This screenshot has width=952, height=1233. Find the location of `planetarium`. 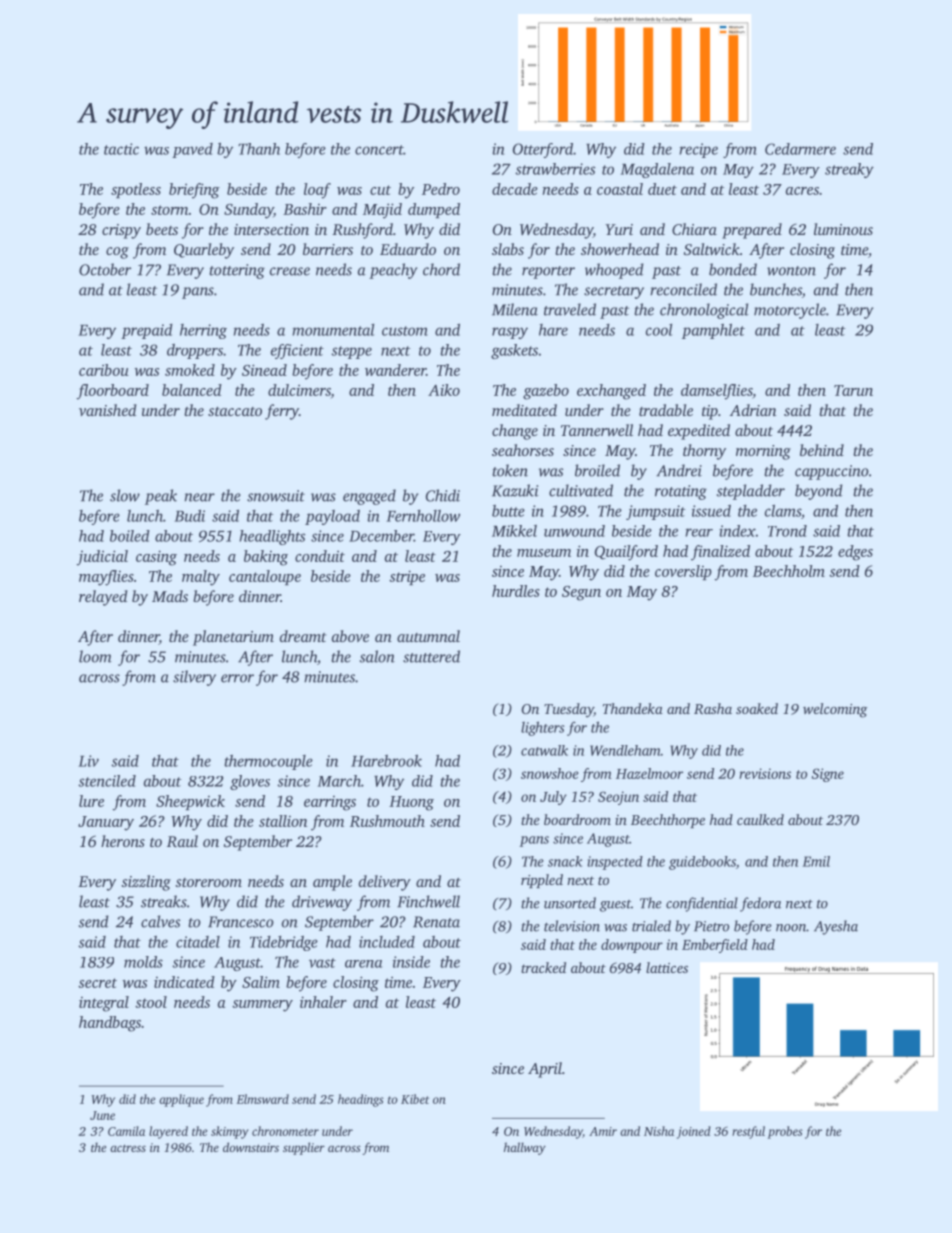

planetarium is located at coordinates (233, 638).
